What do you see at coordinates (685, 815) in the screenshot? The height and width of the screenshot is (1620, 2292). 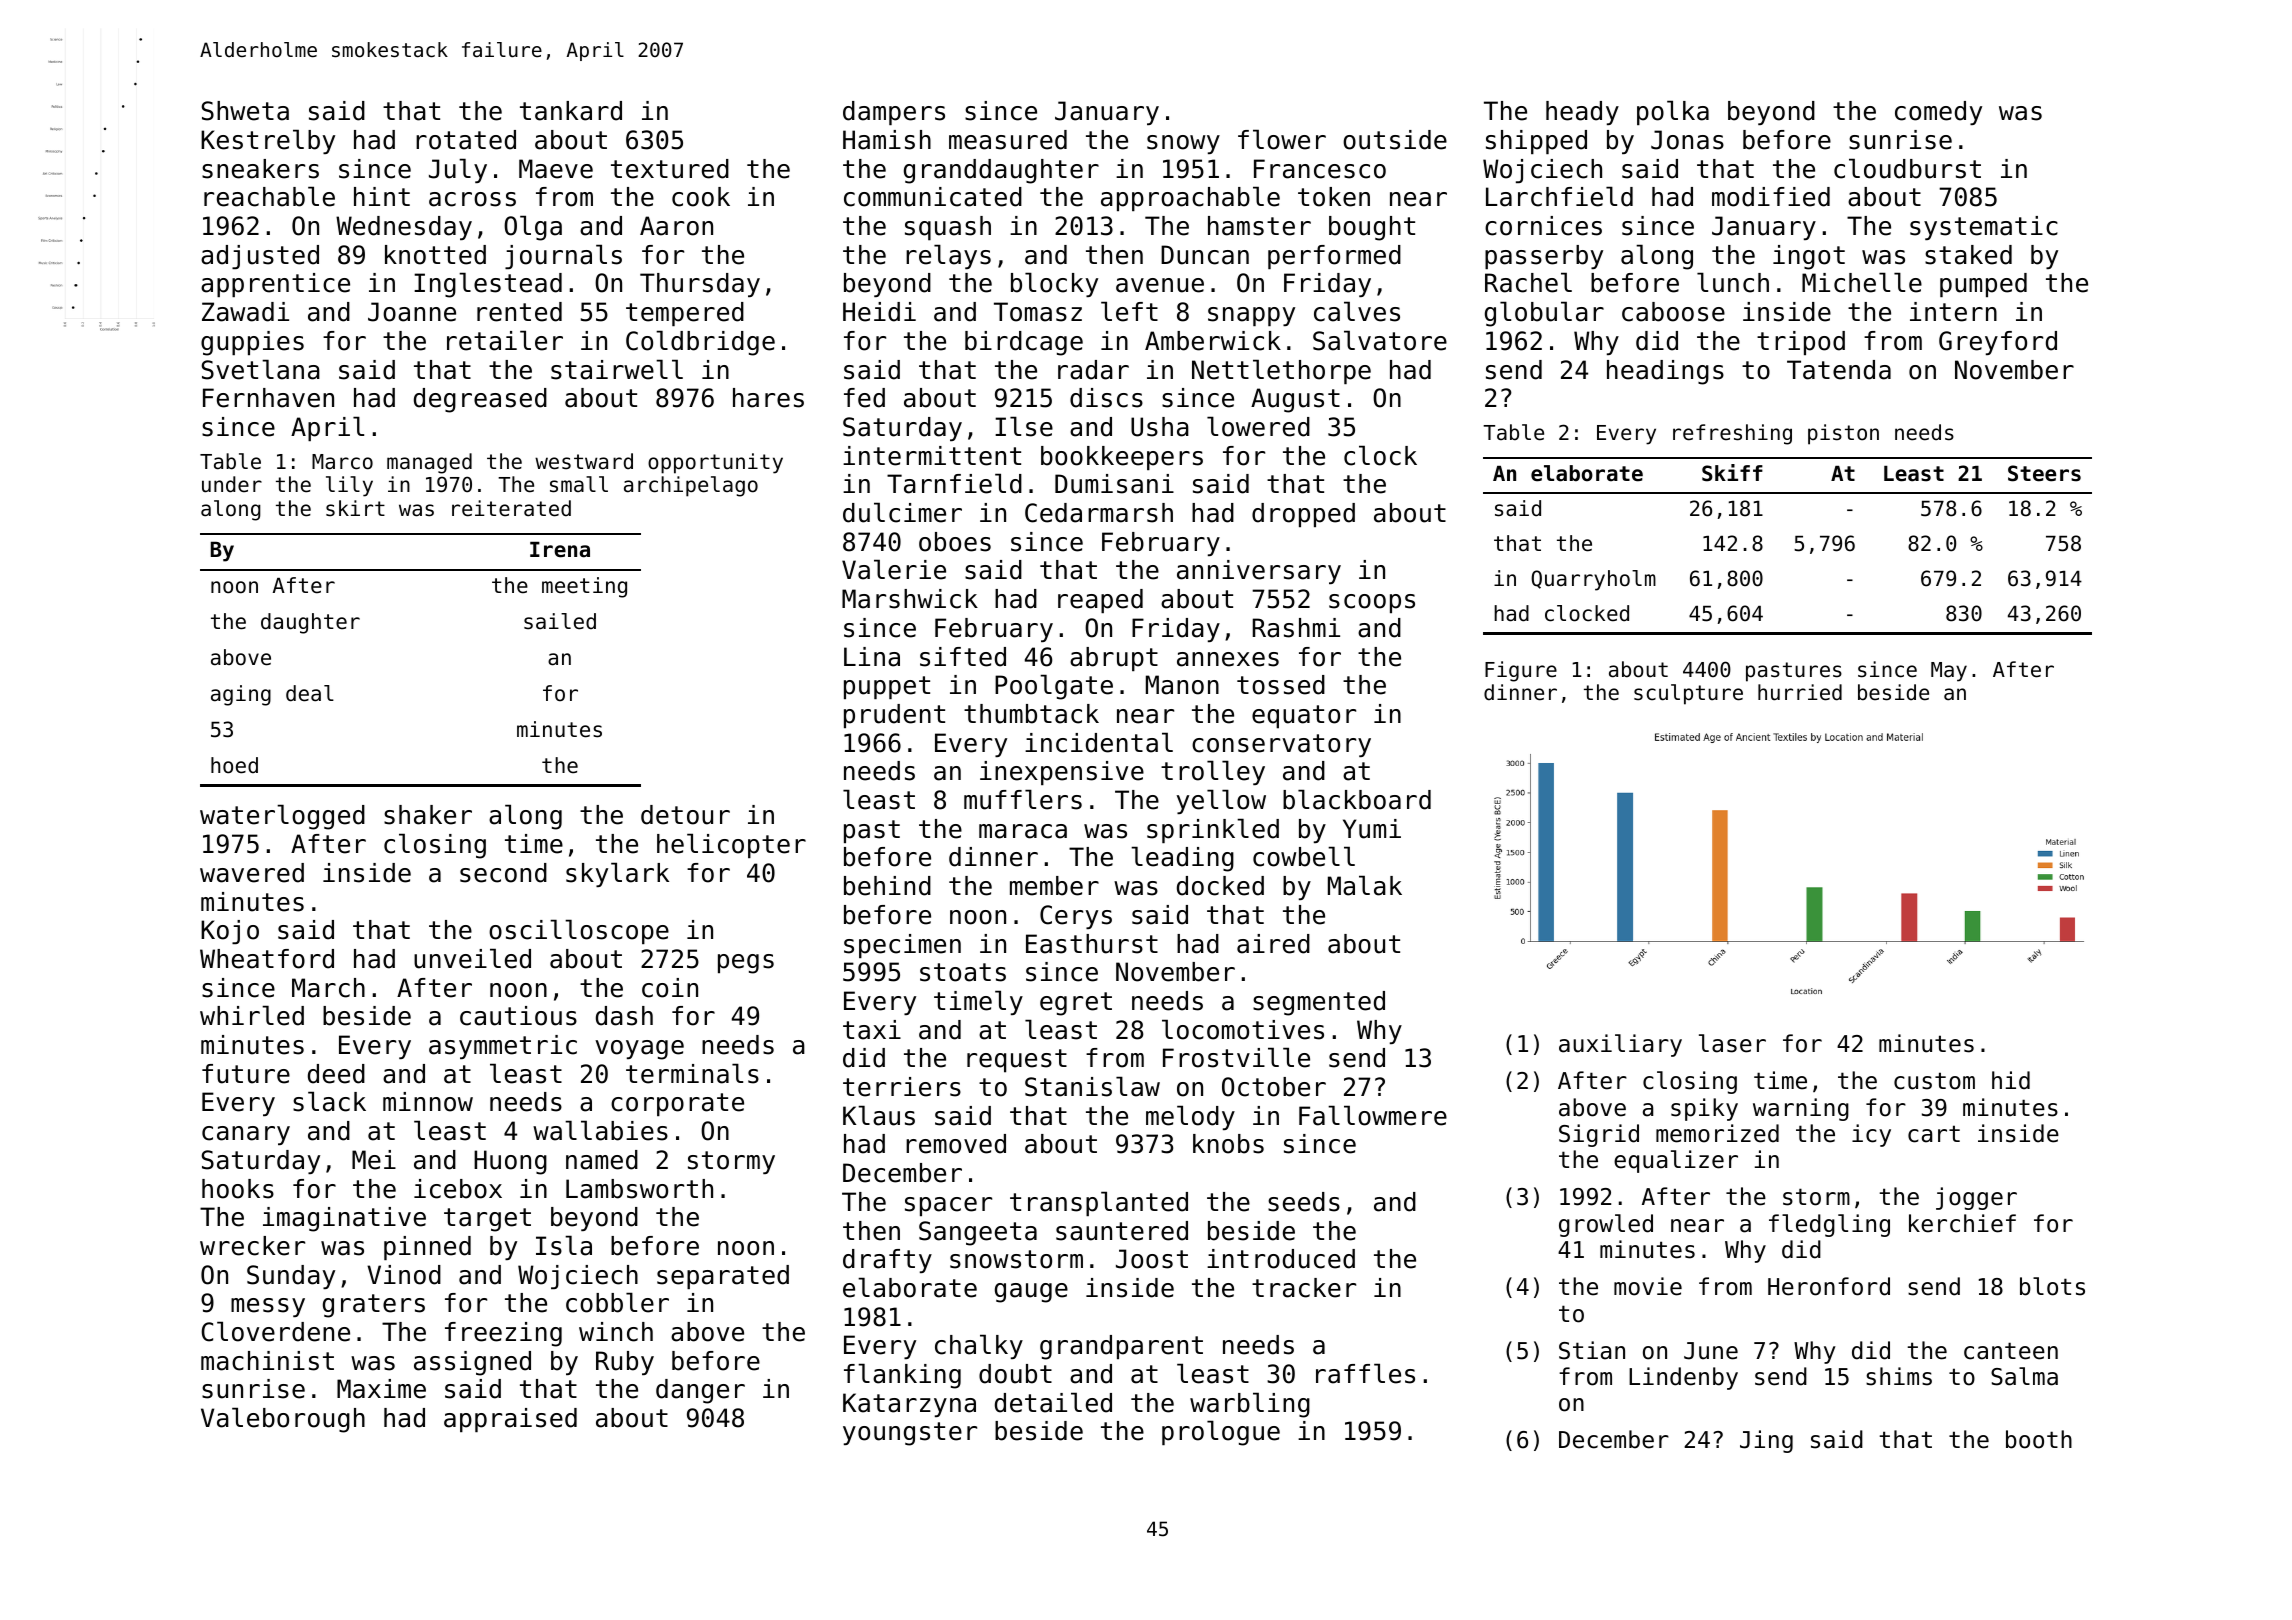 I see `detour` at bounding box center [685, 815].
